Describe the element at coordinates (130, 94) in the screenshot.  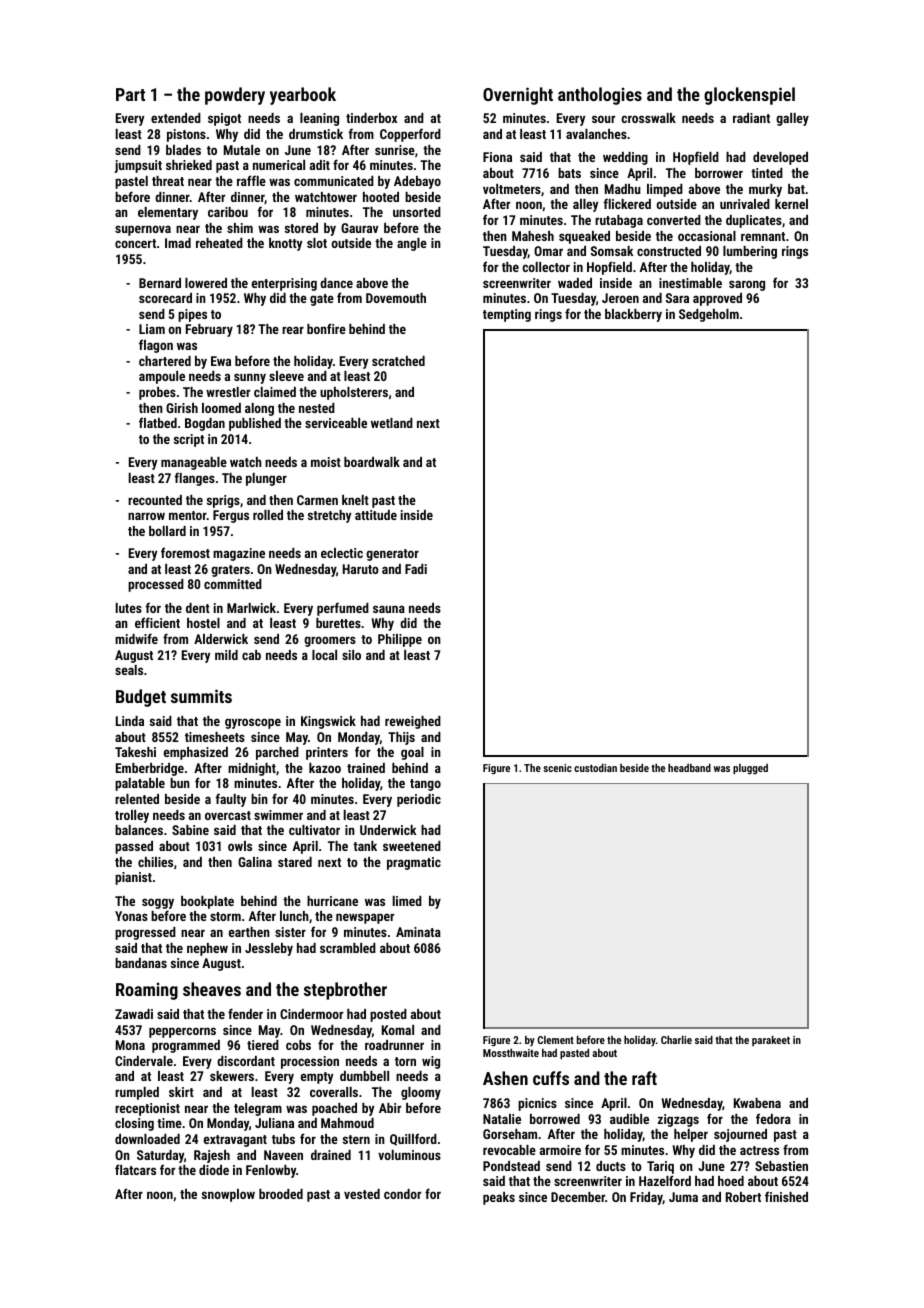
I see `Part` at that location.
